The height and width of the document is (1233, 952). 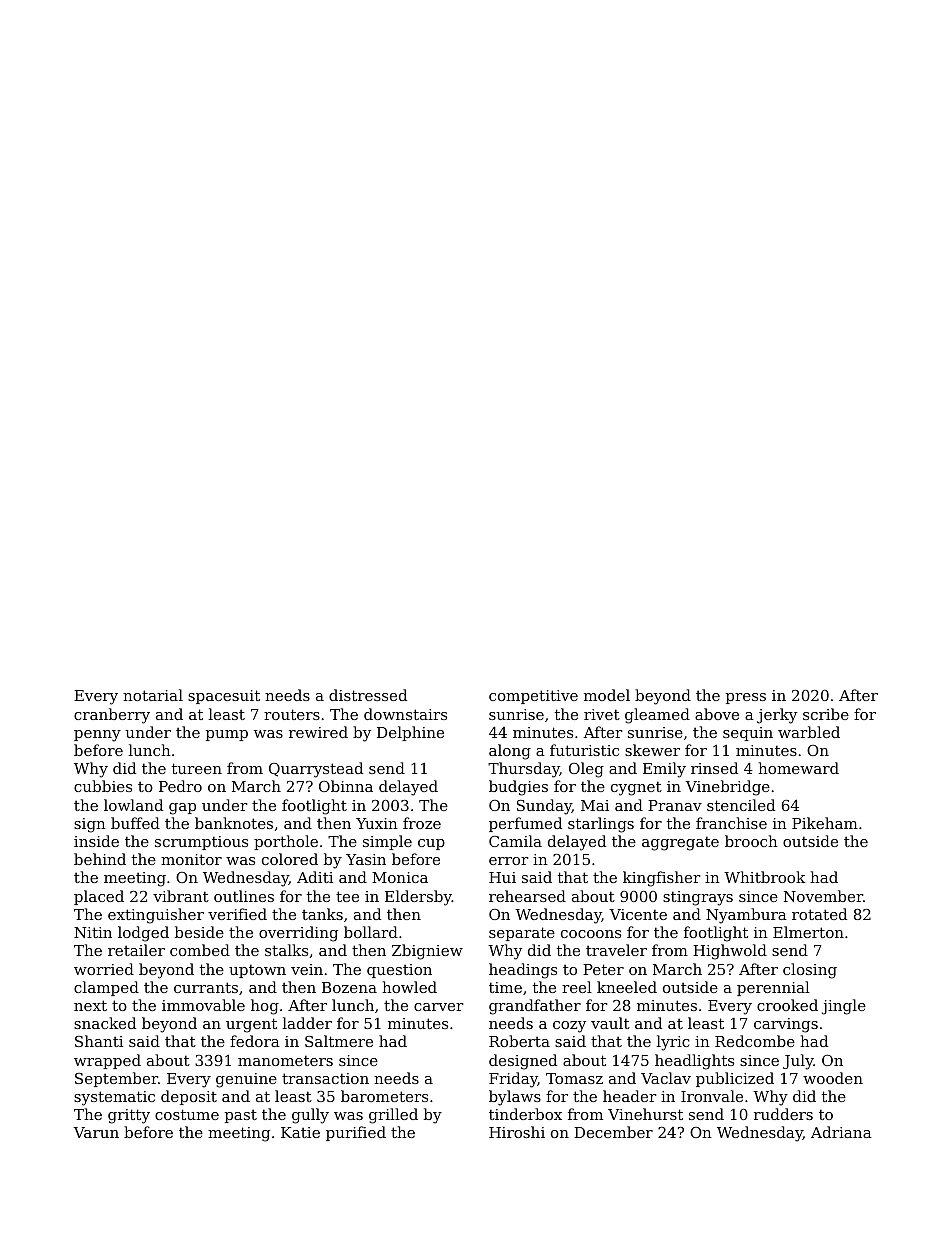 I want to click on purified, so click(x=356, y=1133).
